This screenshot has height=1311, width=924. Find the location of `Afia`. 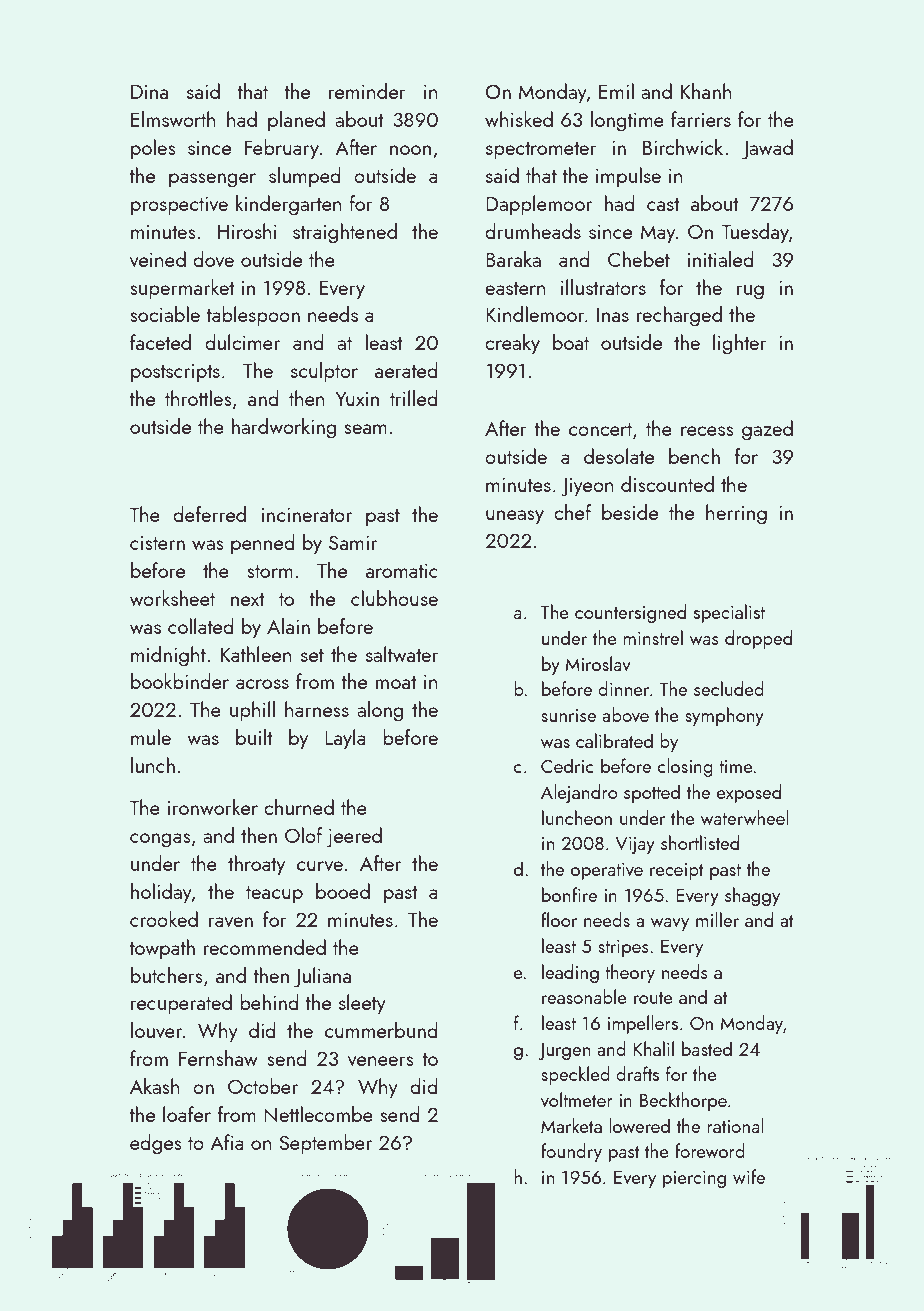

Afia is located at coordinates (227, 1142).
